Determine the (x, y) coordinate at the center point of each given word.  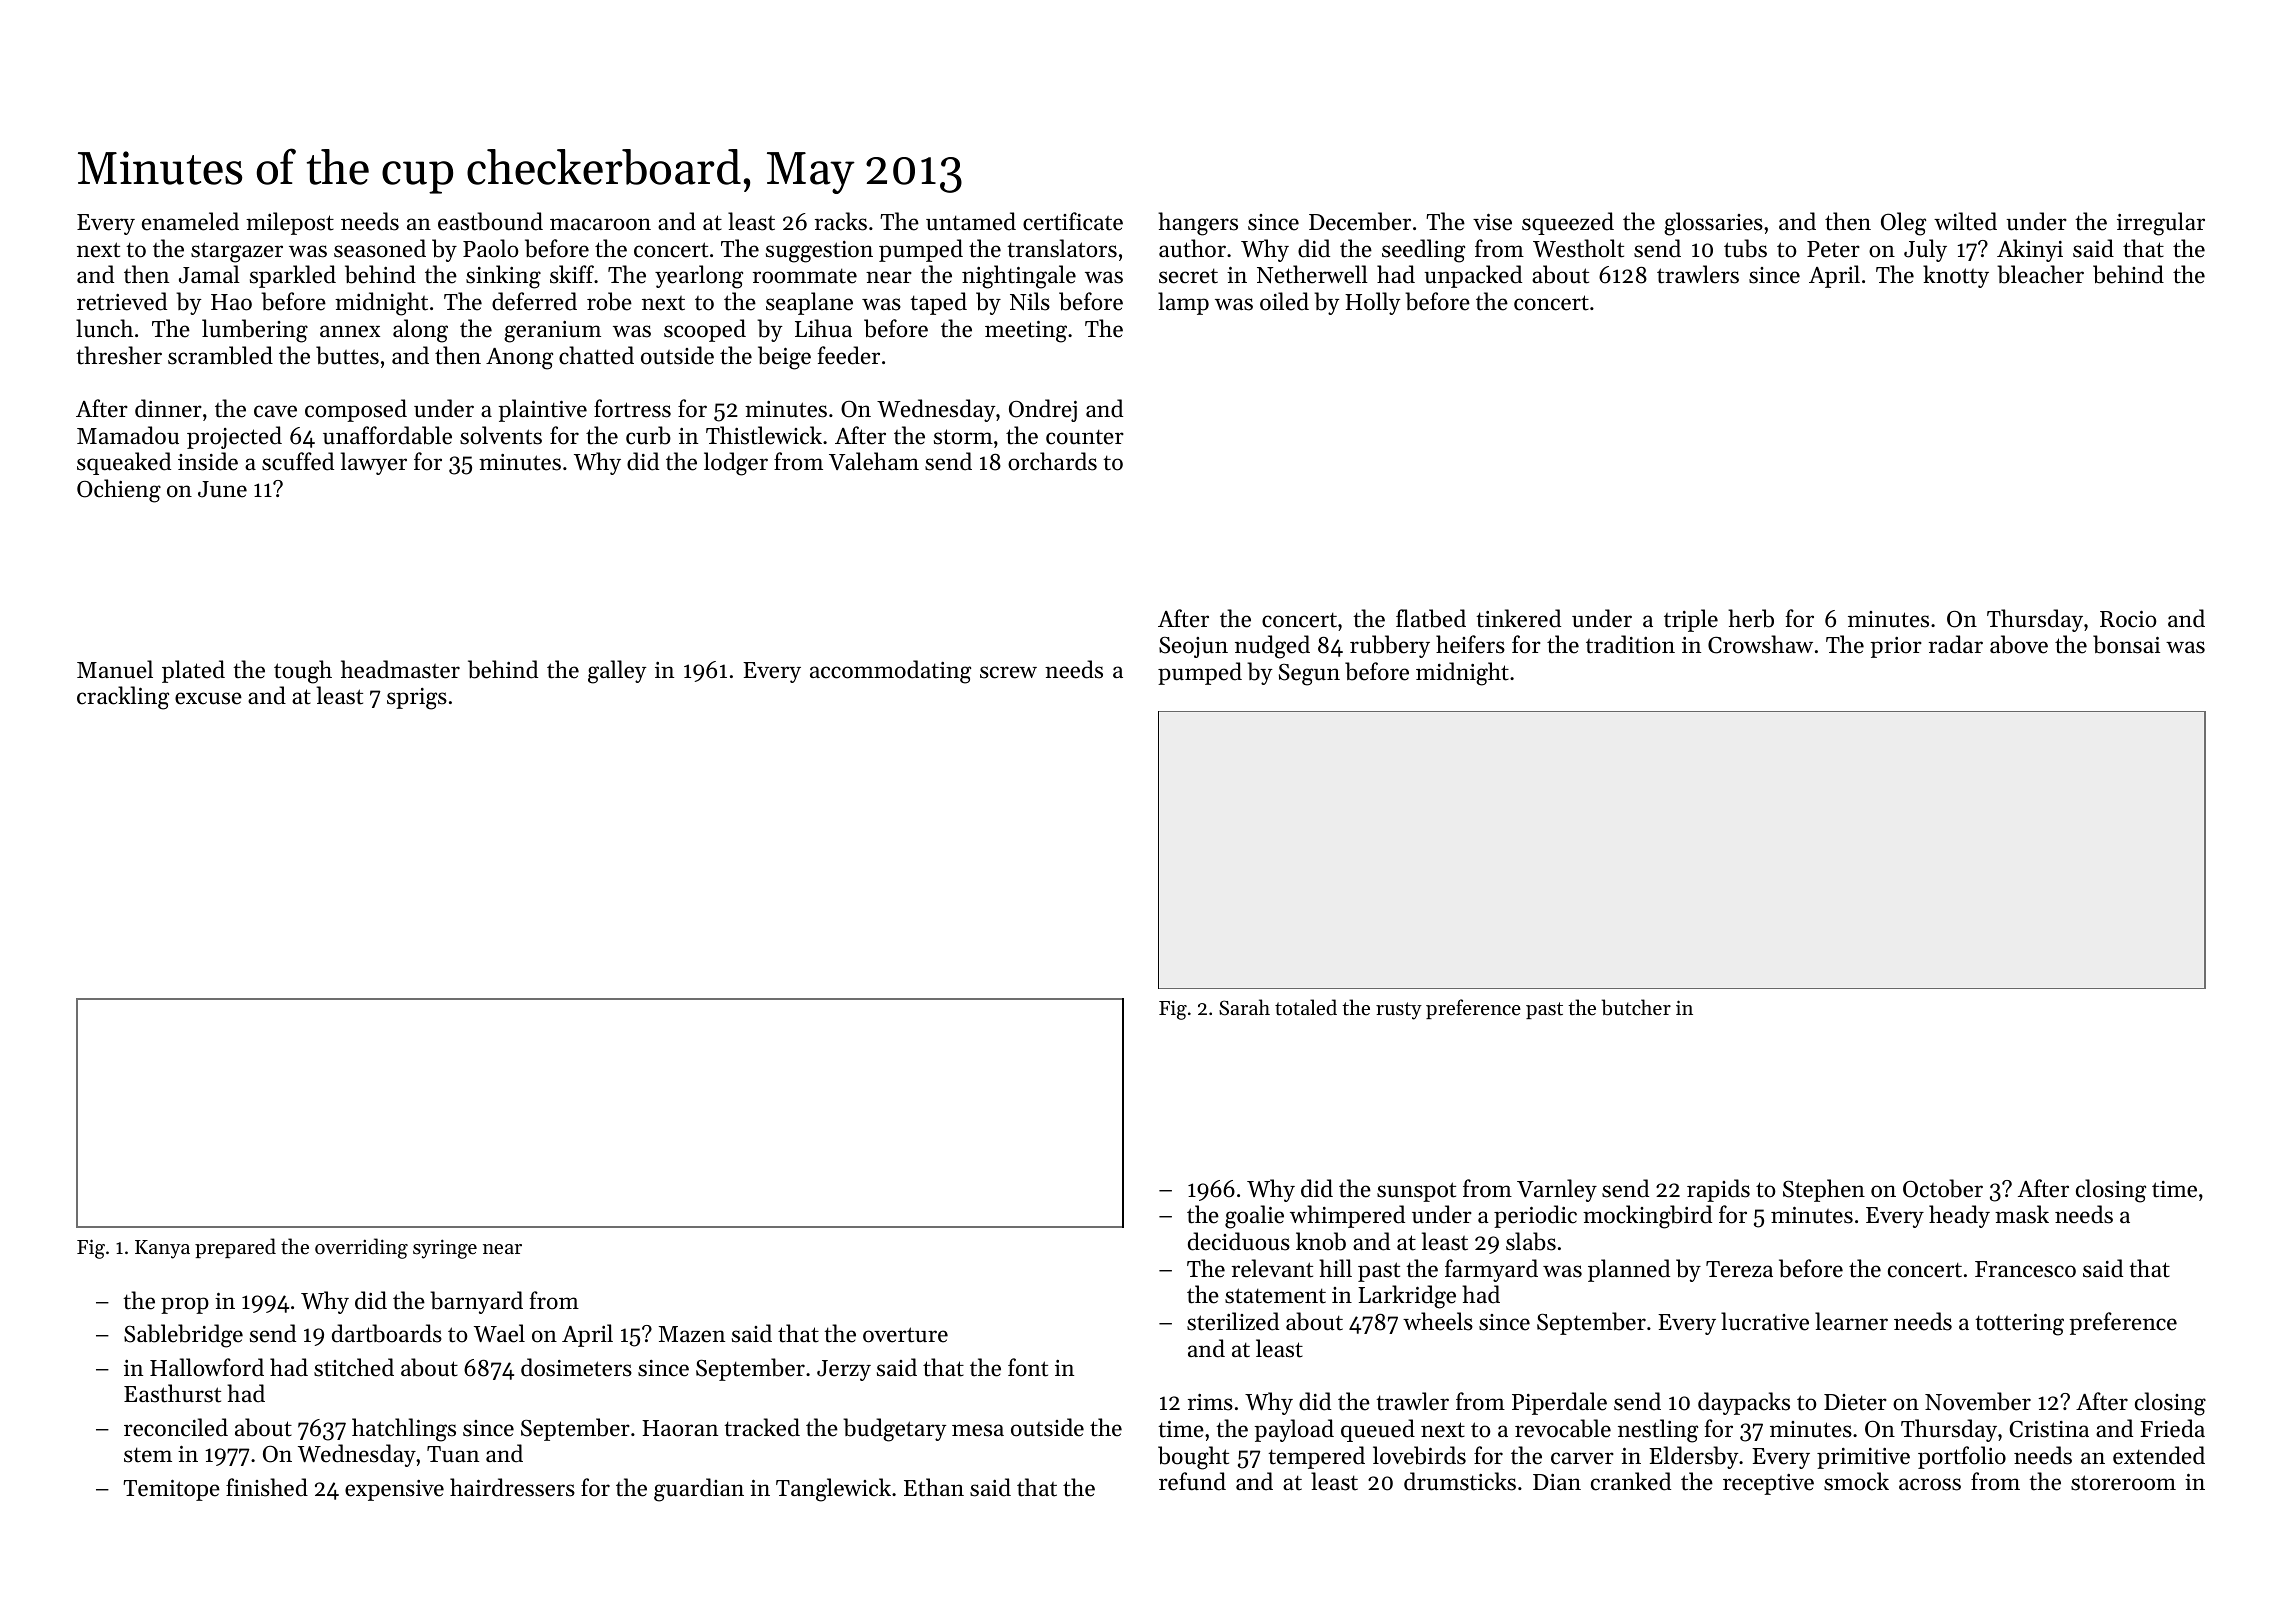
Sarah (1244, 1007)
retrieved (122, 301)
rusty (1399, 1011)
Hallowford (207, 1367)
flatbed (1431, 618)
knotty (1956, 276)
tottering (2019, 1325)
